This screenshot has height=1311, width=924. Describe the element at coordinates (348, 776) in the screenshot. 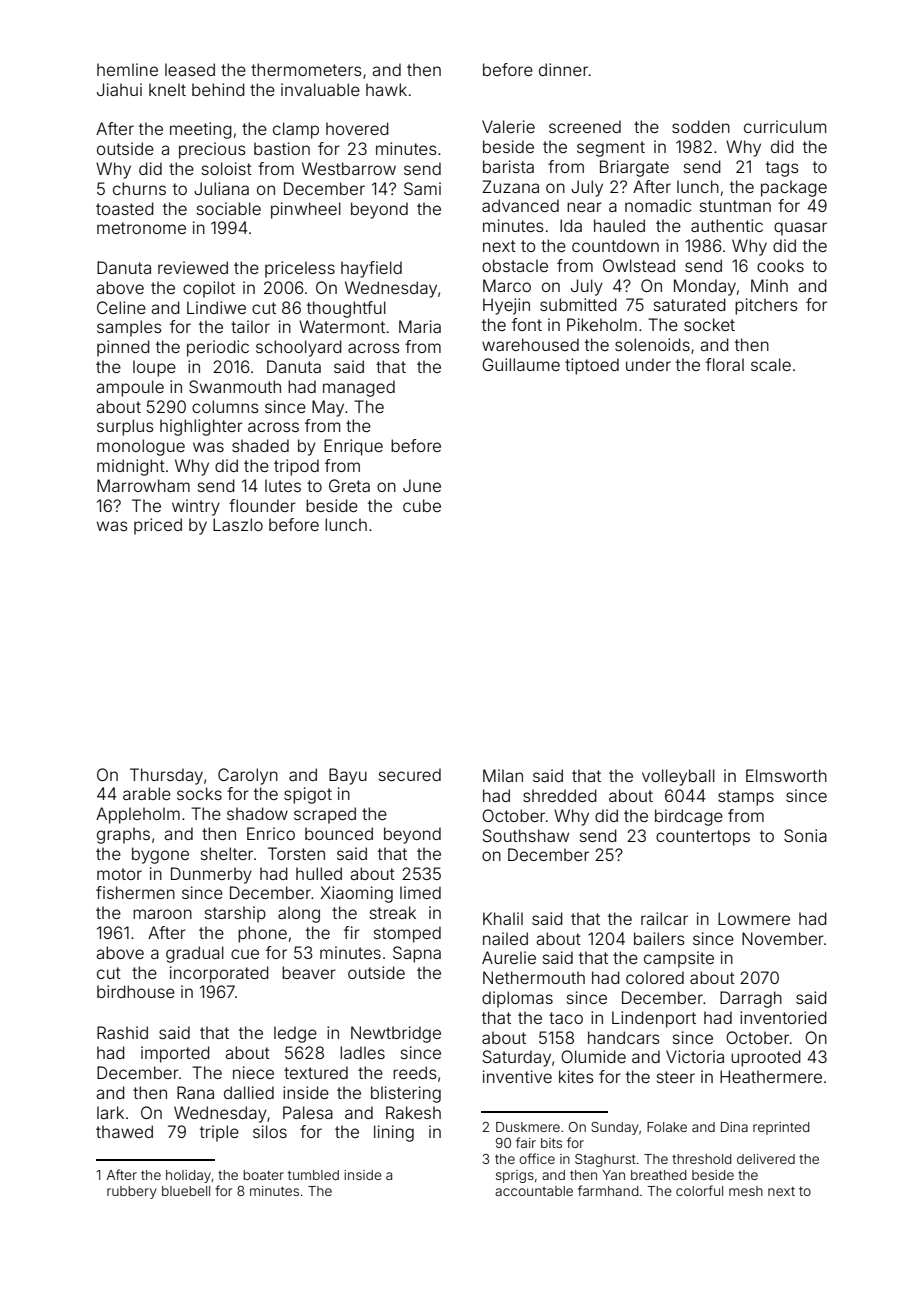

I see `Bayu` at that location.
